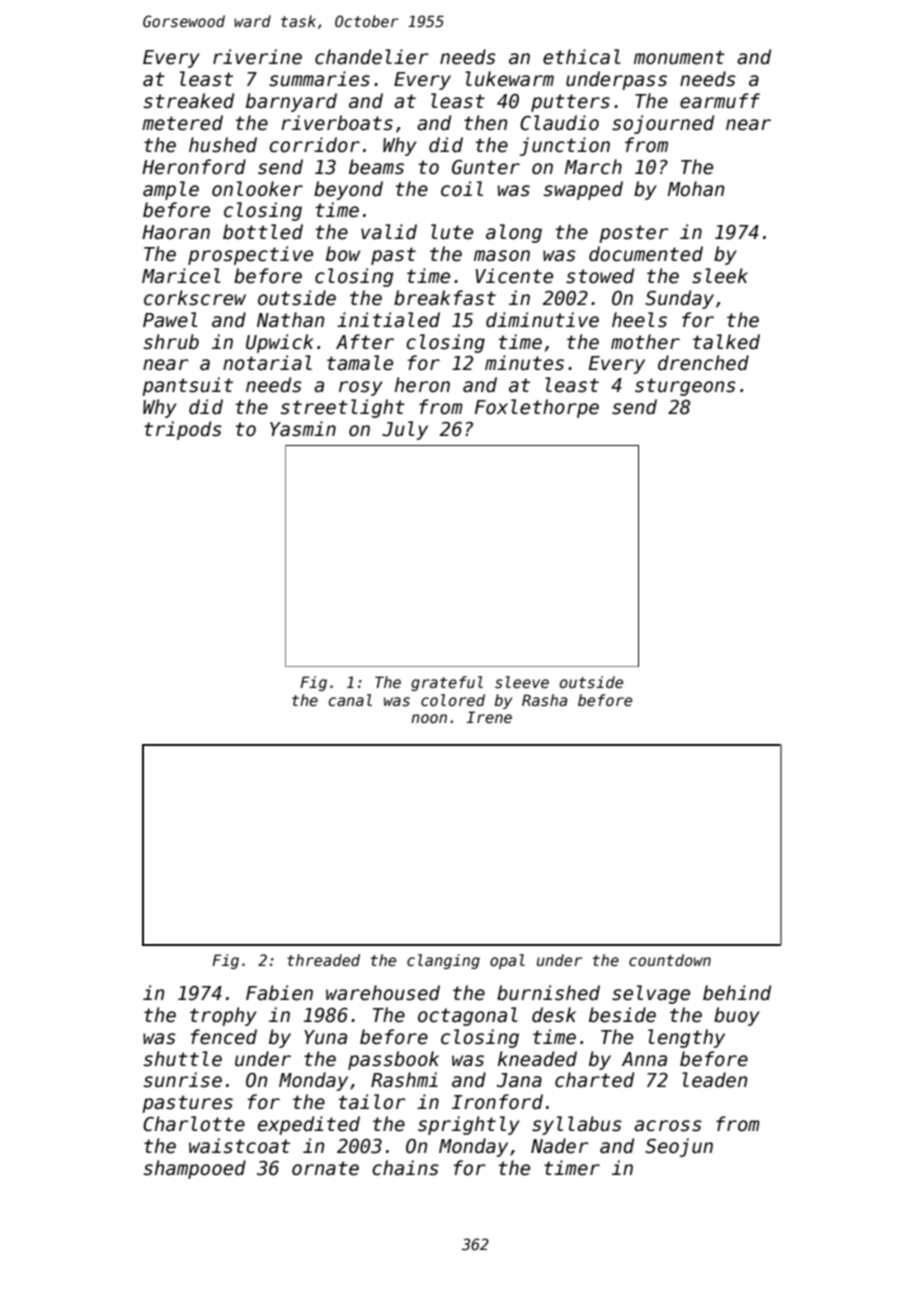  Describe the element at coordinates (685, 387) in the screenshot. I see `sturgeons` at that location.
